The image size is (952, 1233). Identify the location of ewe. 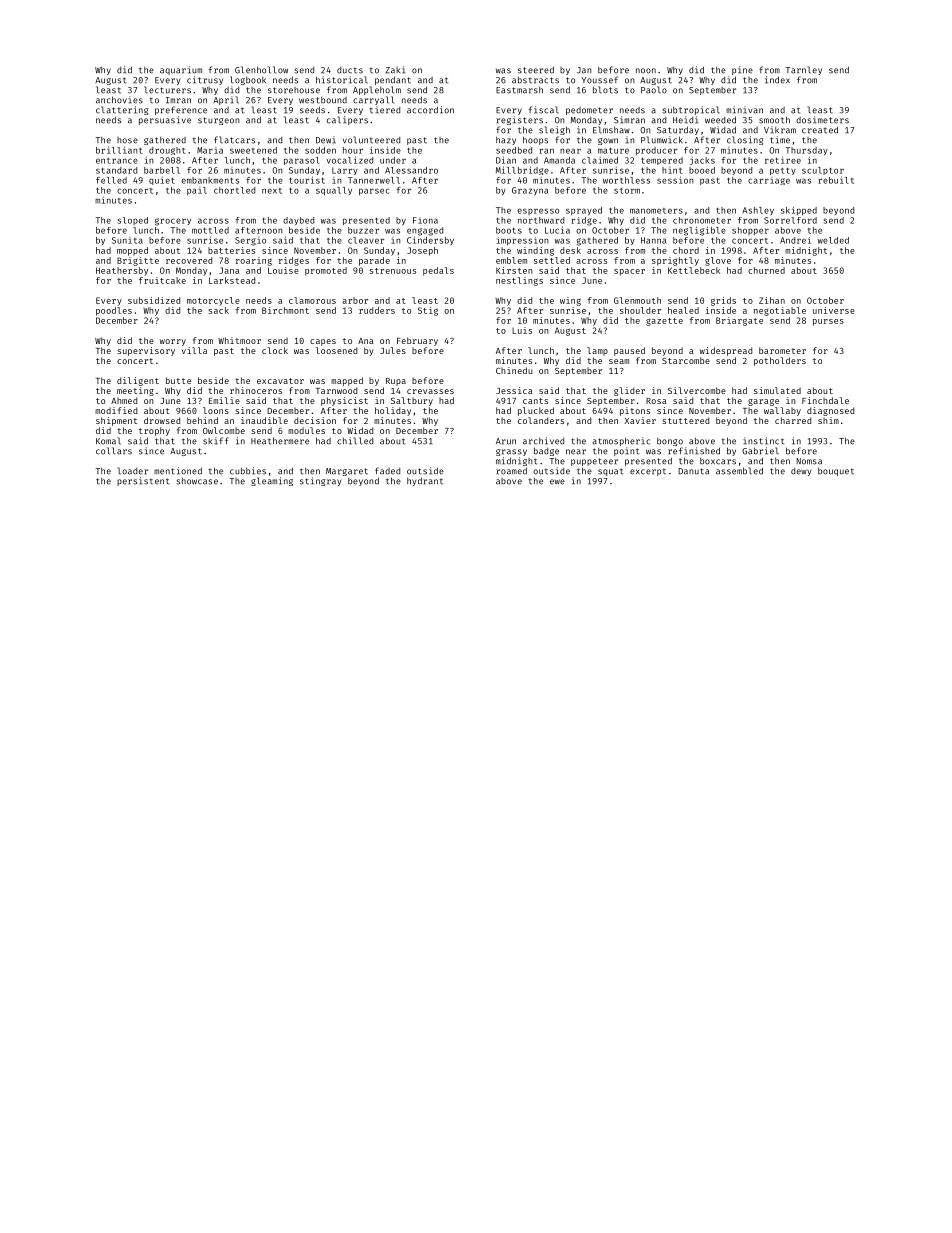
(557, 482).
